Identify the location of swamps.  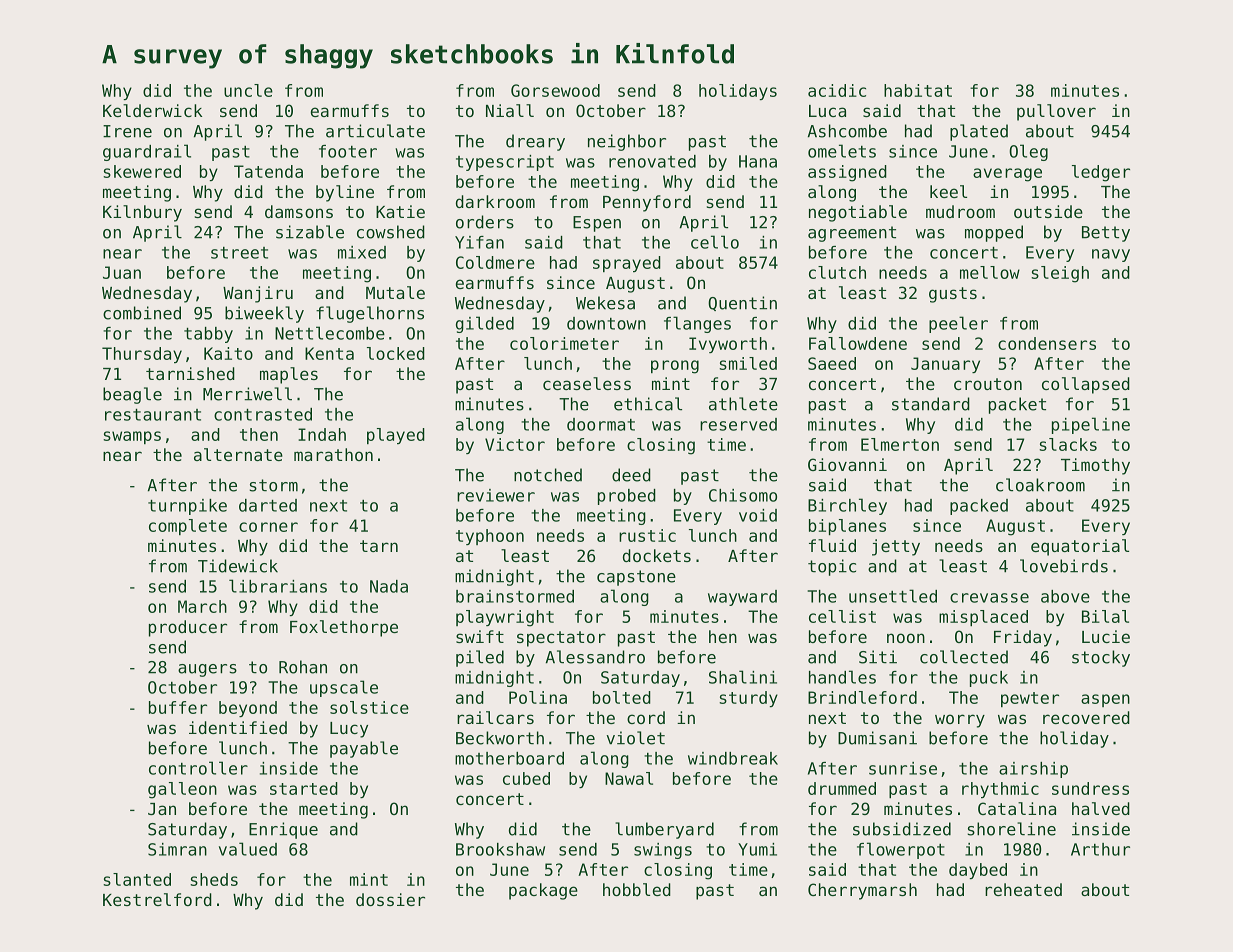
(132, 437).
